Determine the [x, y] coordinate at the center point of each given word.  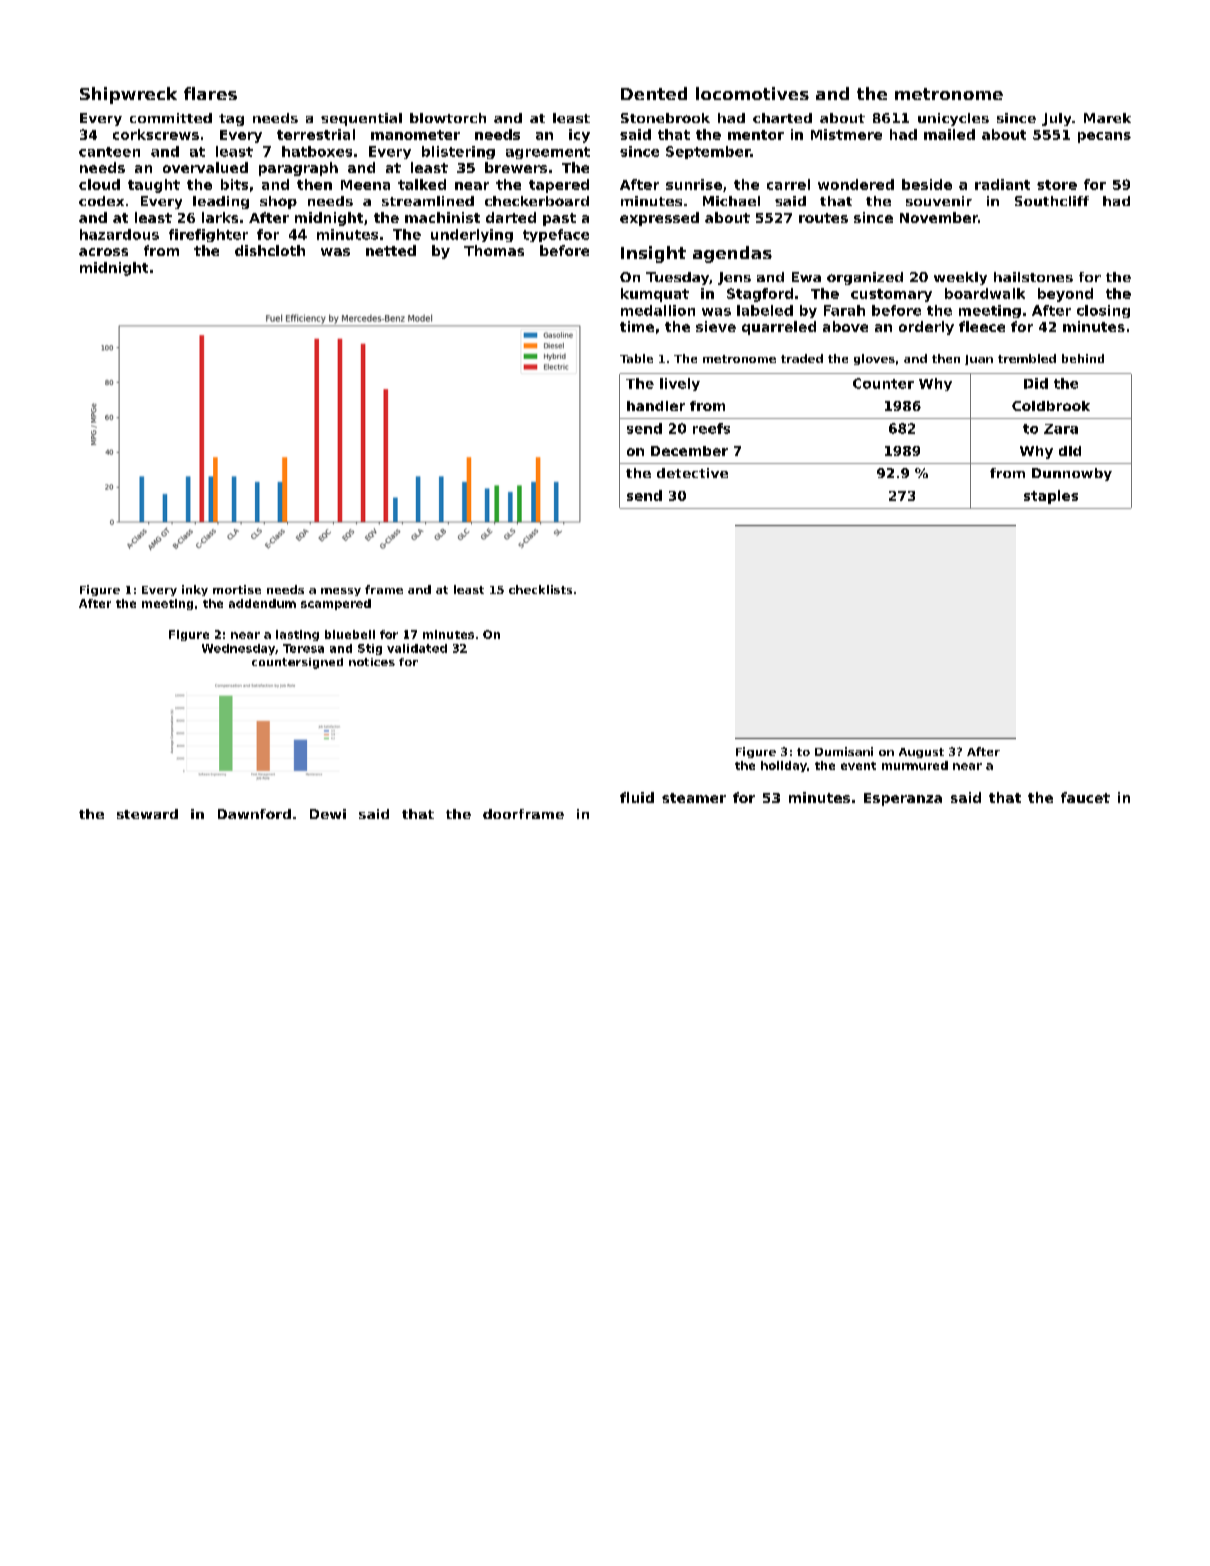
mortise [237, 589]
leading [221, 202]
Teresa [303, 648]
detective [692, 473]
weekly [960, 278]
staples [1051, 497]
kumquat [655, 295]
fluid [637, 797]
